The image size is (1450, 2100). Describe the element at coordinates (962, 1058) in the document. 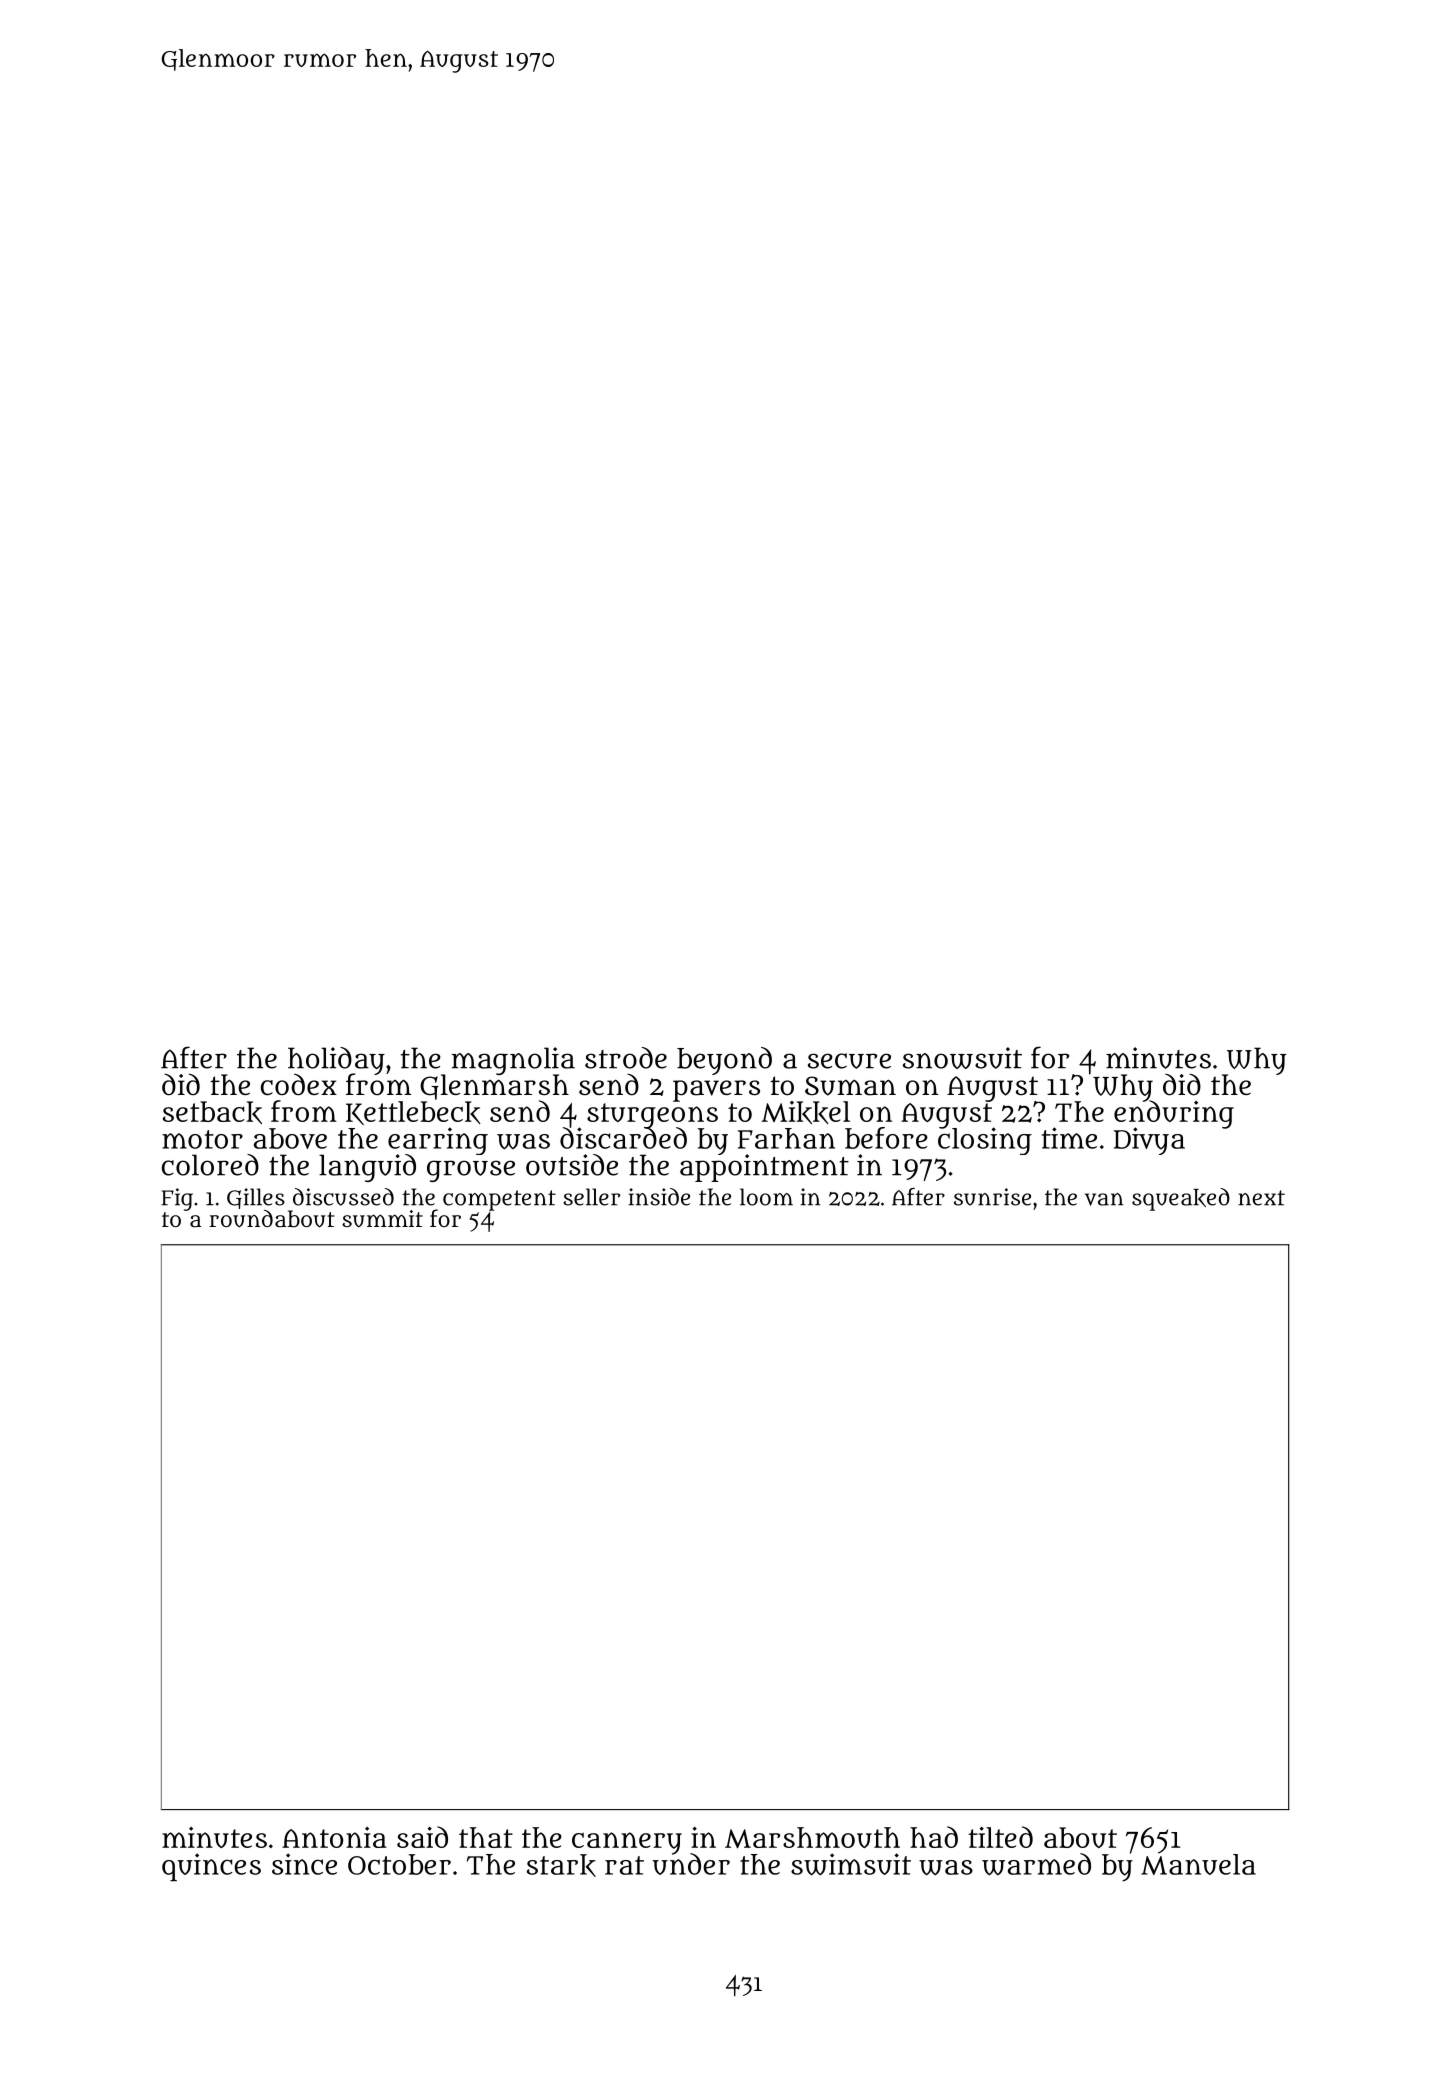

I see `snowsuit` at that location.
